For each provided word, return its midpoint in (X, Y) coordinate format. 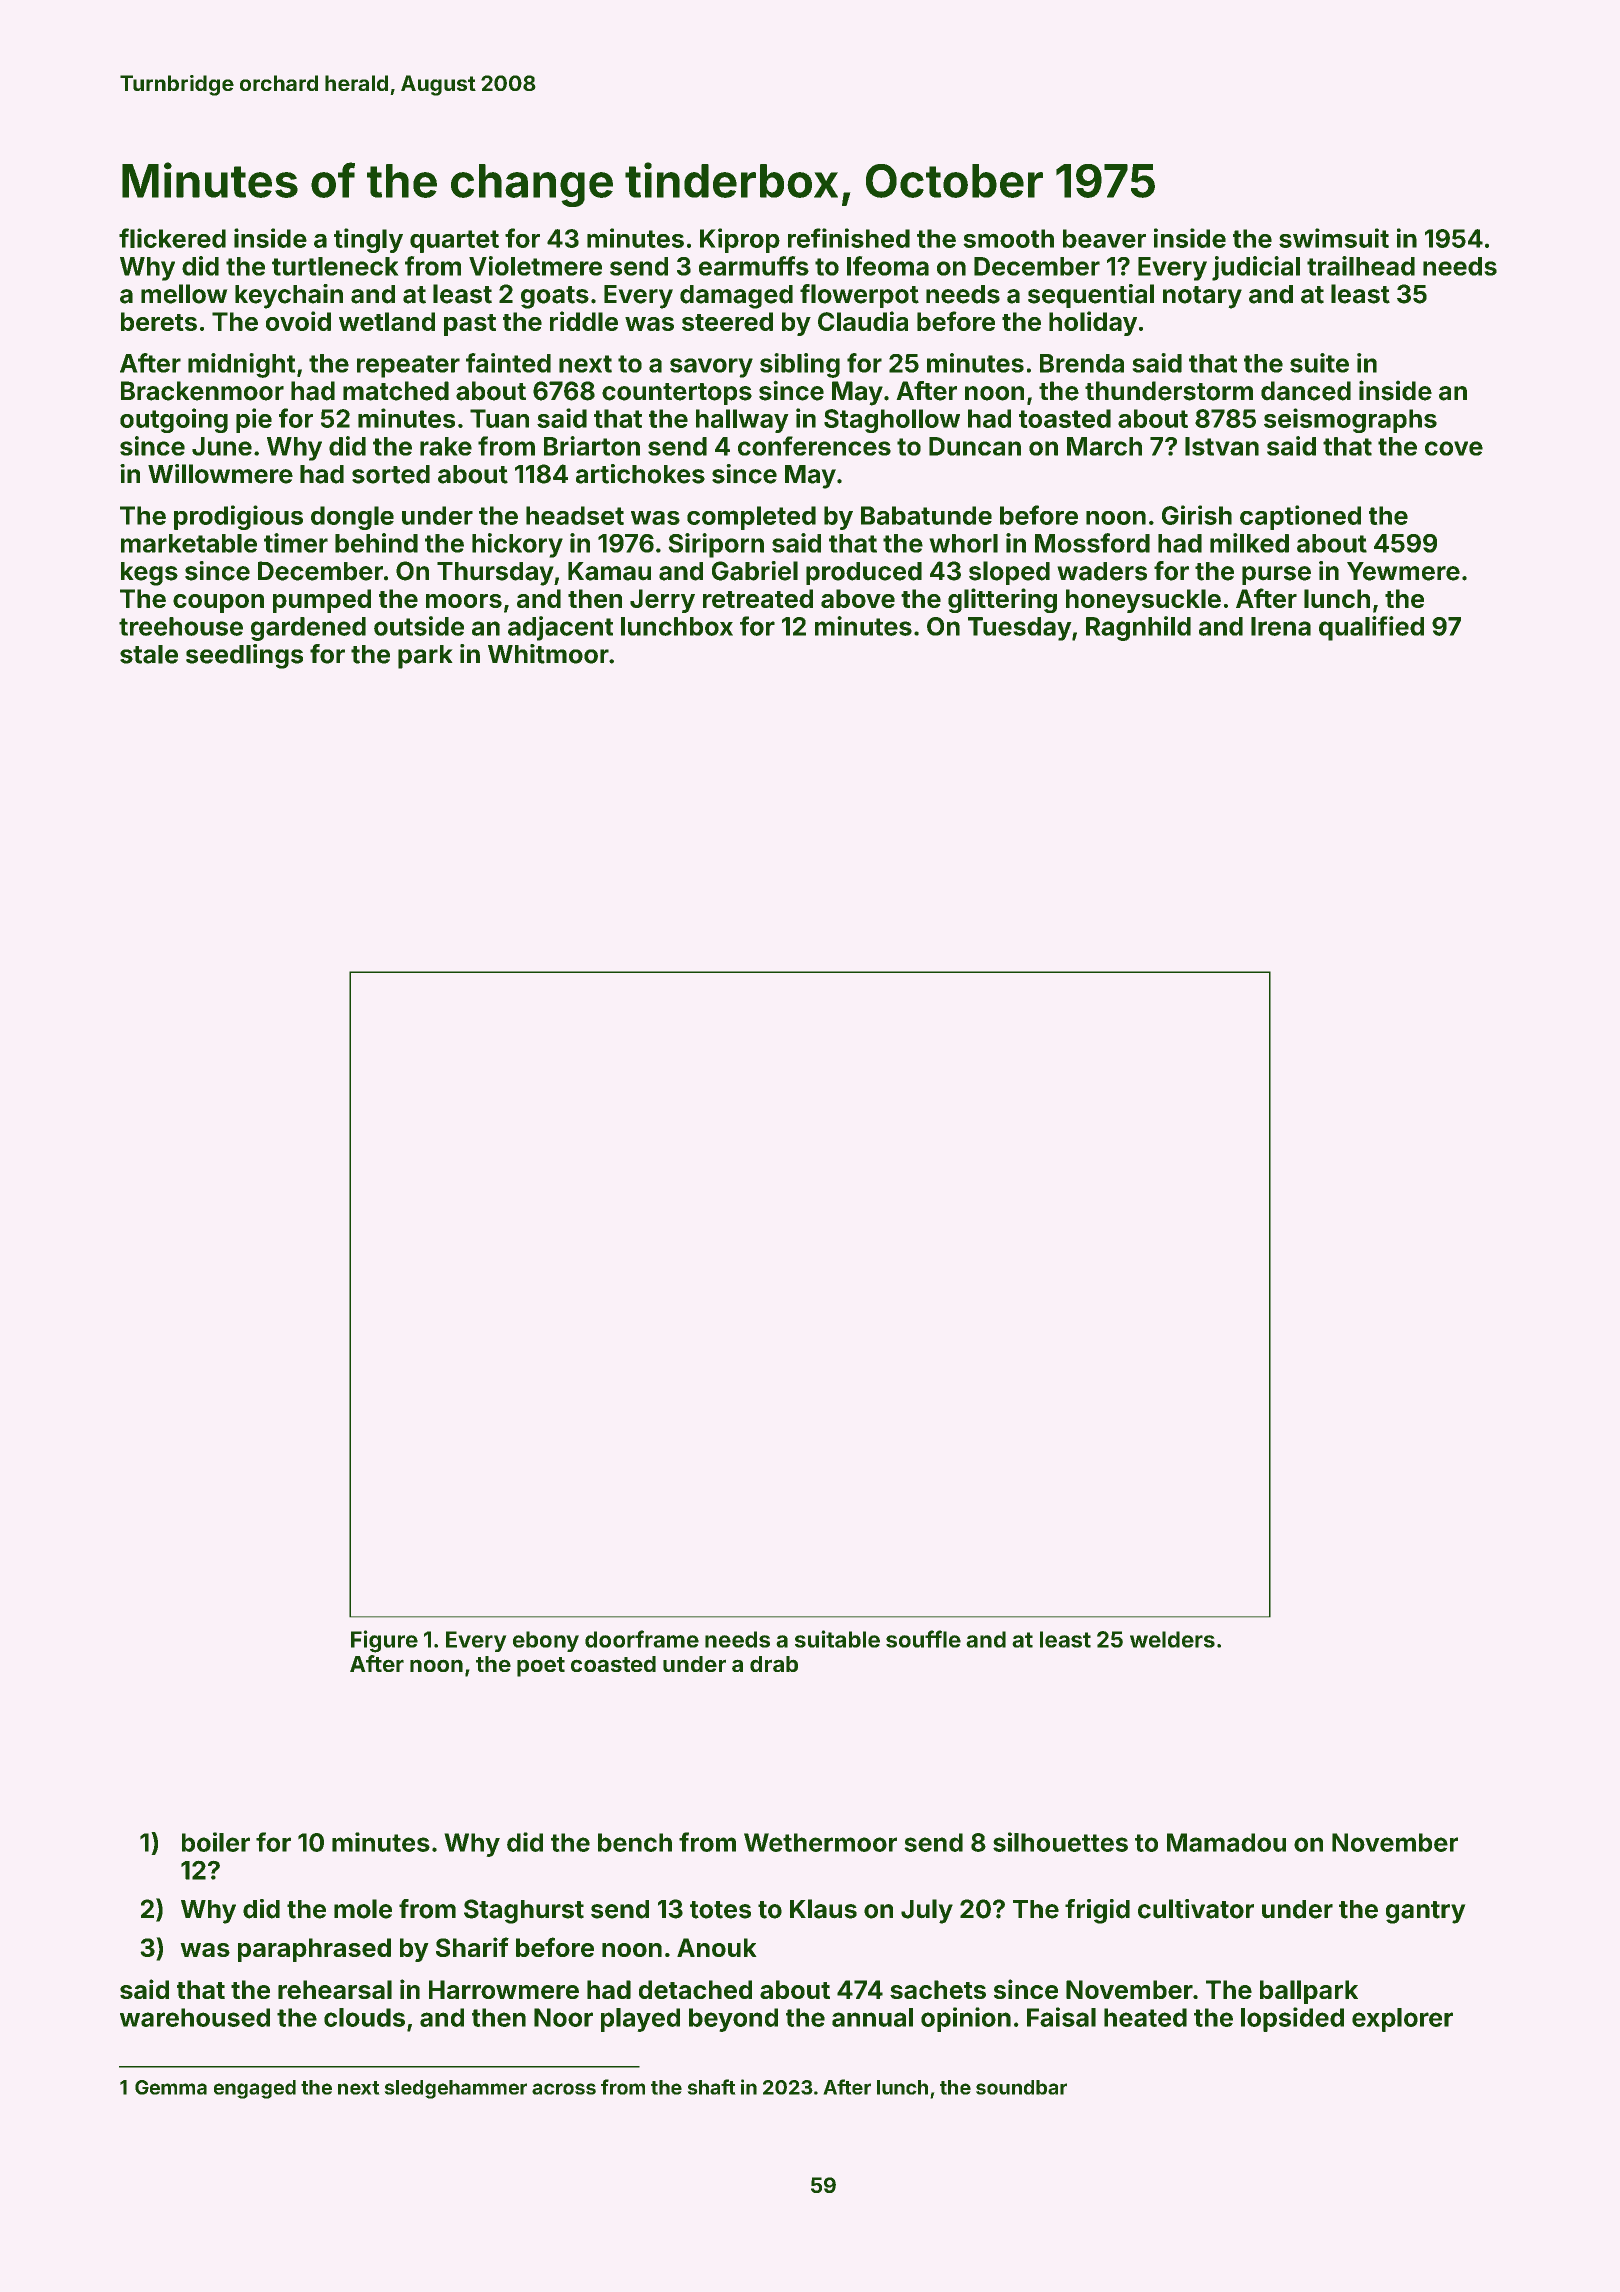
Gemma (171, 2087)
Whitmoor (548, 654)
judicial (1256, 268)
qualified (1371, 628)
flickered (172, 238)
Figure (384, 1641)
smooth (1008, 238)
